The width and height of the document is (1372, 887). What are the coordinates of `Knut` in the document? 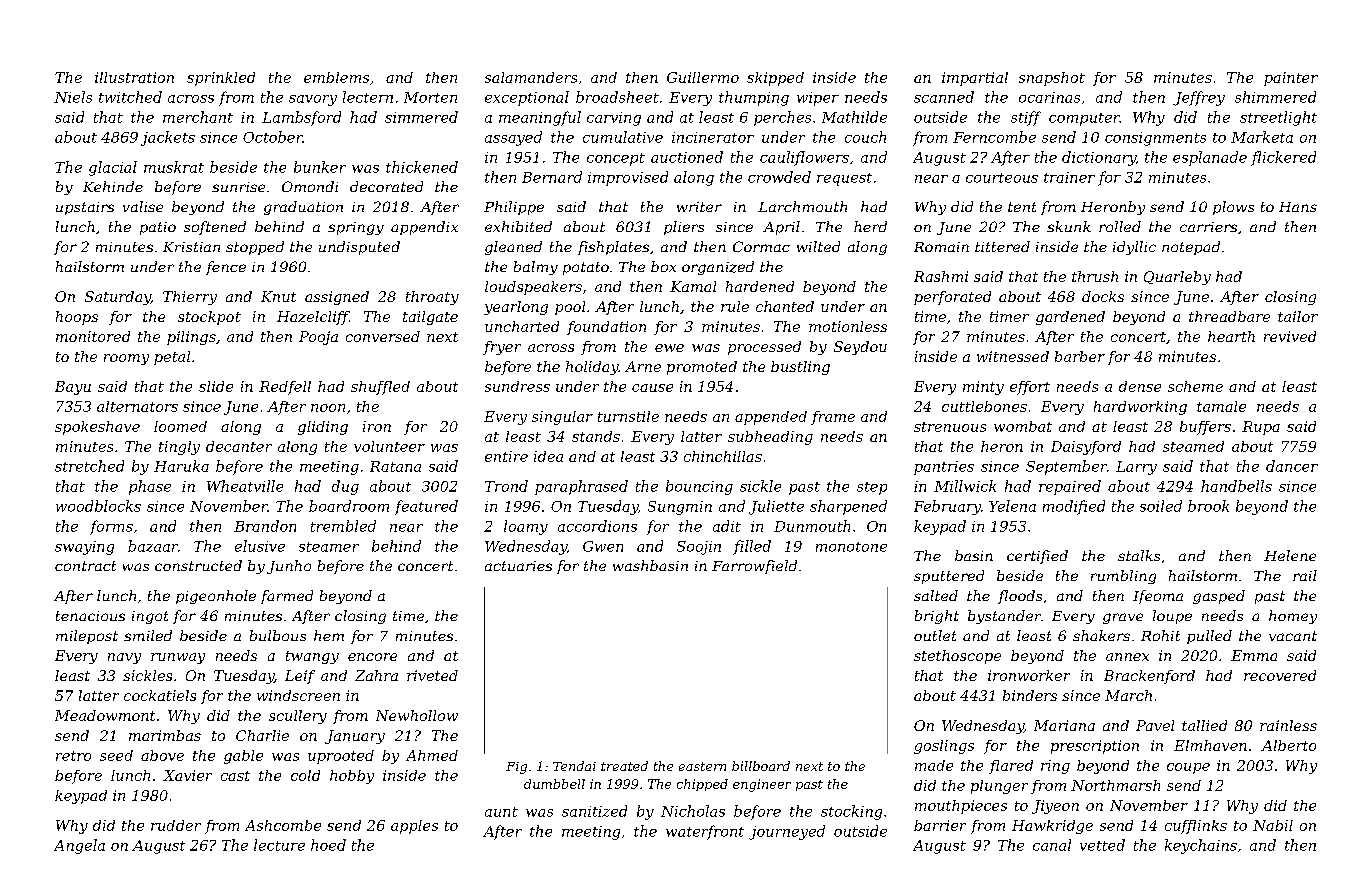 It's located at (278, 296).
